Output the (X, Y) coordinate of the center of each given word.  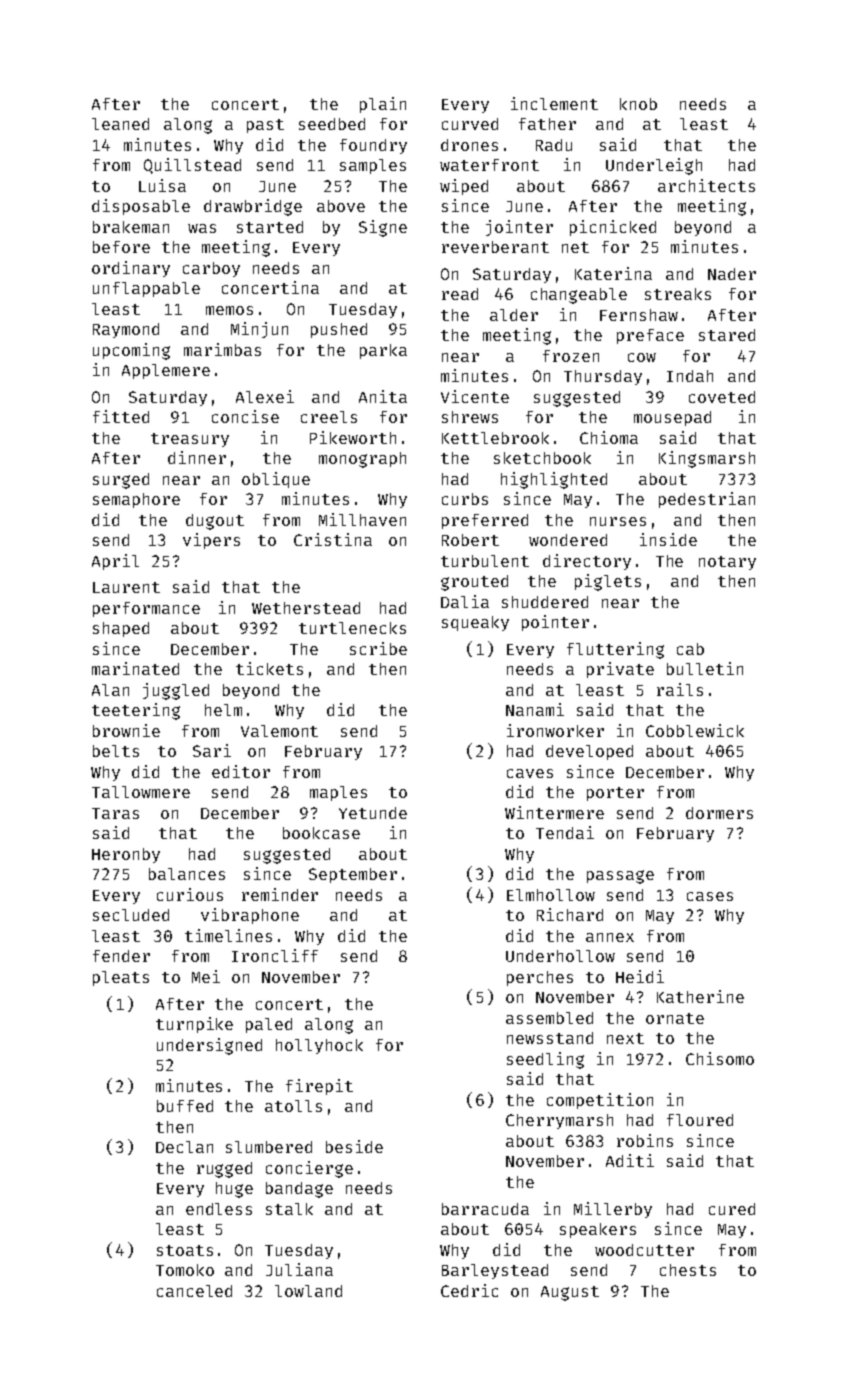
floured (700, 1120)
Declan (184, 1147)
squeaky (475, 623)
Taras (115, 813)
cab (690, 649)
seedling (545, 1060)
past (265, 126)
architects (706, 185)
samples (373, 166)
